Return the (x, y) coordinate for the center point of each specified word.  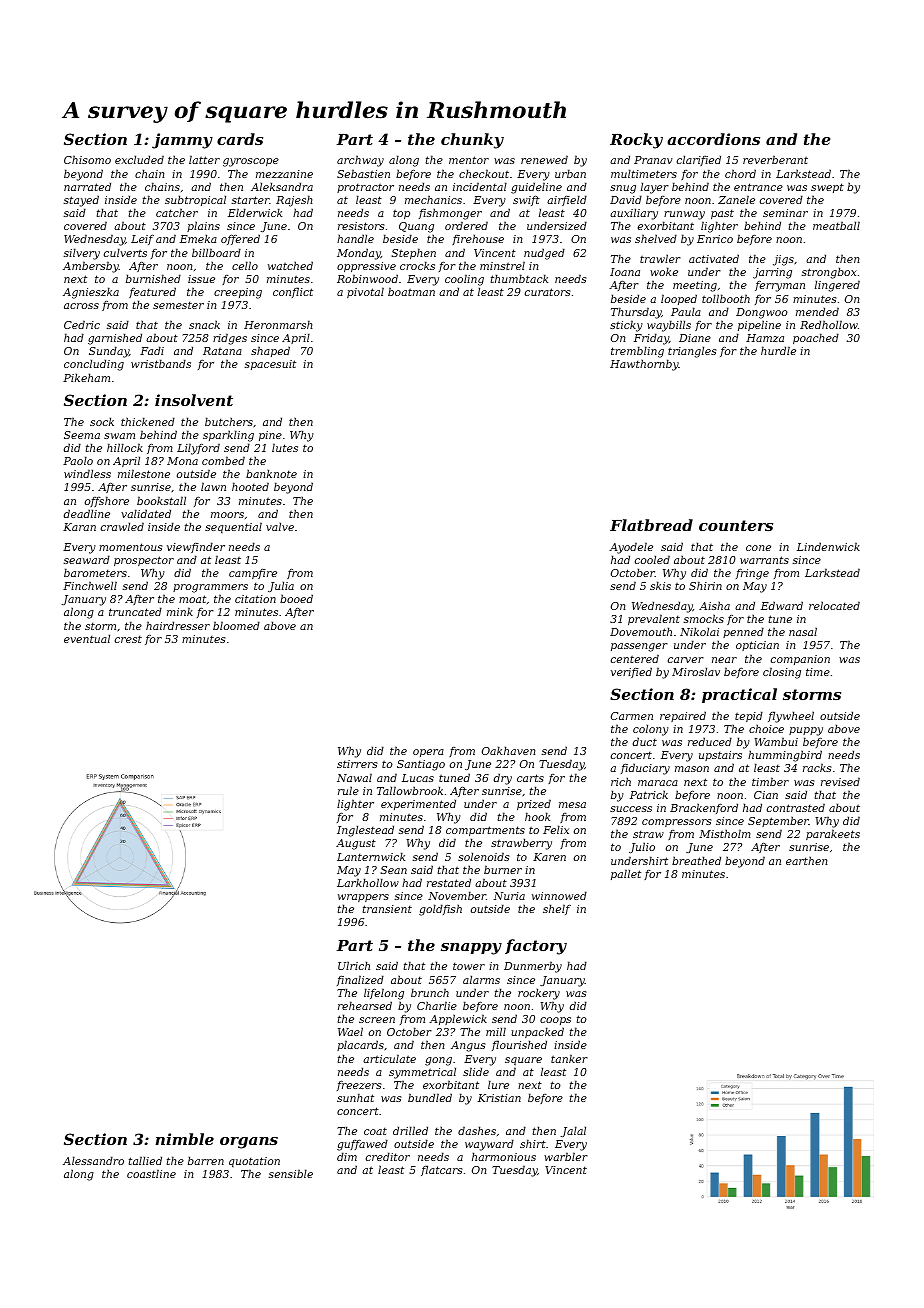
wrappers (363, 898)
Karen (549, 857)
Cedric (82, 324)
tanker (569, 1058)
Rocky (636, 141)
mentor (469, 160)
